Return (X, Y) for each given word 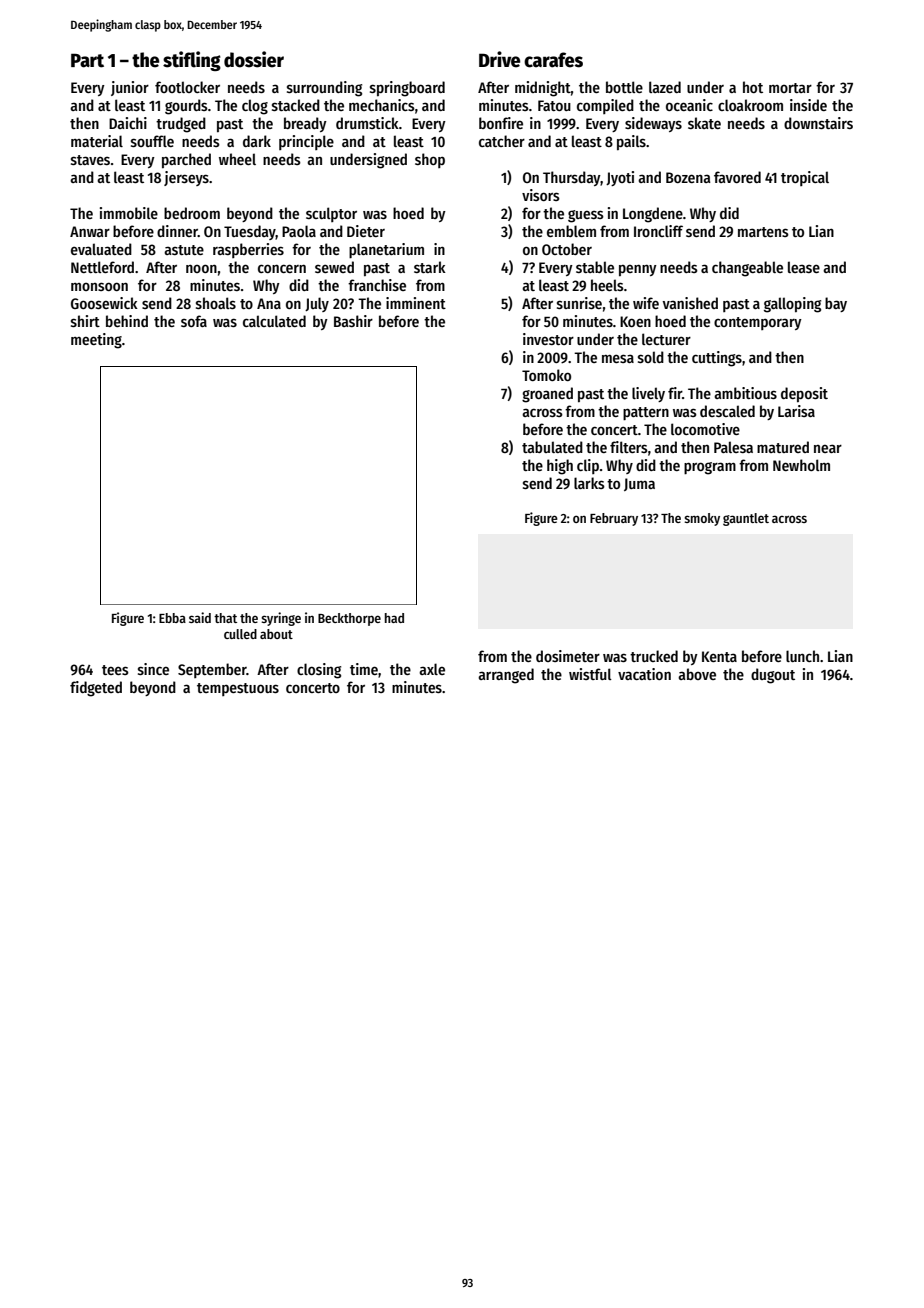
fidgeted (96, 689)
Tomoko (546, 375)
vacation (644, 674)
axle (432, 669)
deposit (804, 394)
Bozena (688, 177)
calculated (274, 321)
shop (430, 160)
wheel (237, 159)
